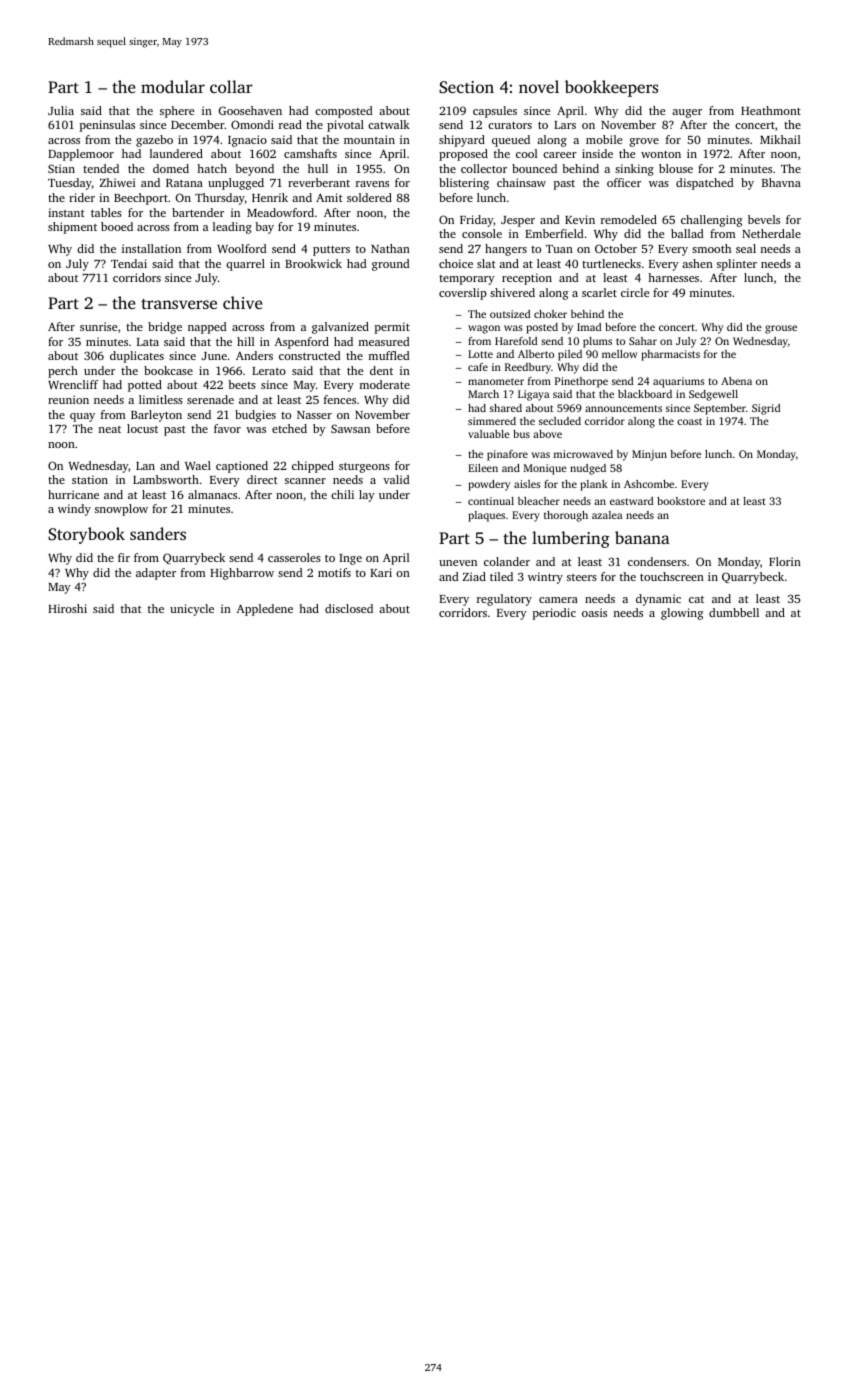 The image size is (849, 1400). What do you see at coordinates (391, 265) in the screenshot?
I see `ground` at bounding box center [391, 265].
